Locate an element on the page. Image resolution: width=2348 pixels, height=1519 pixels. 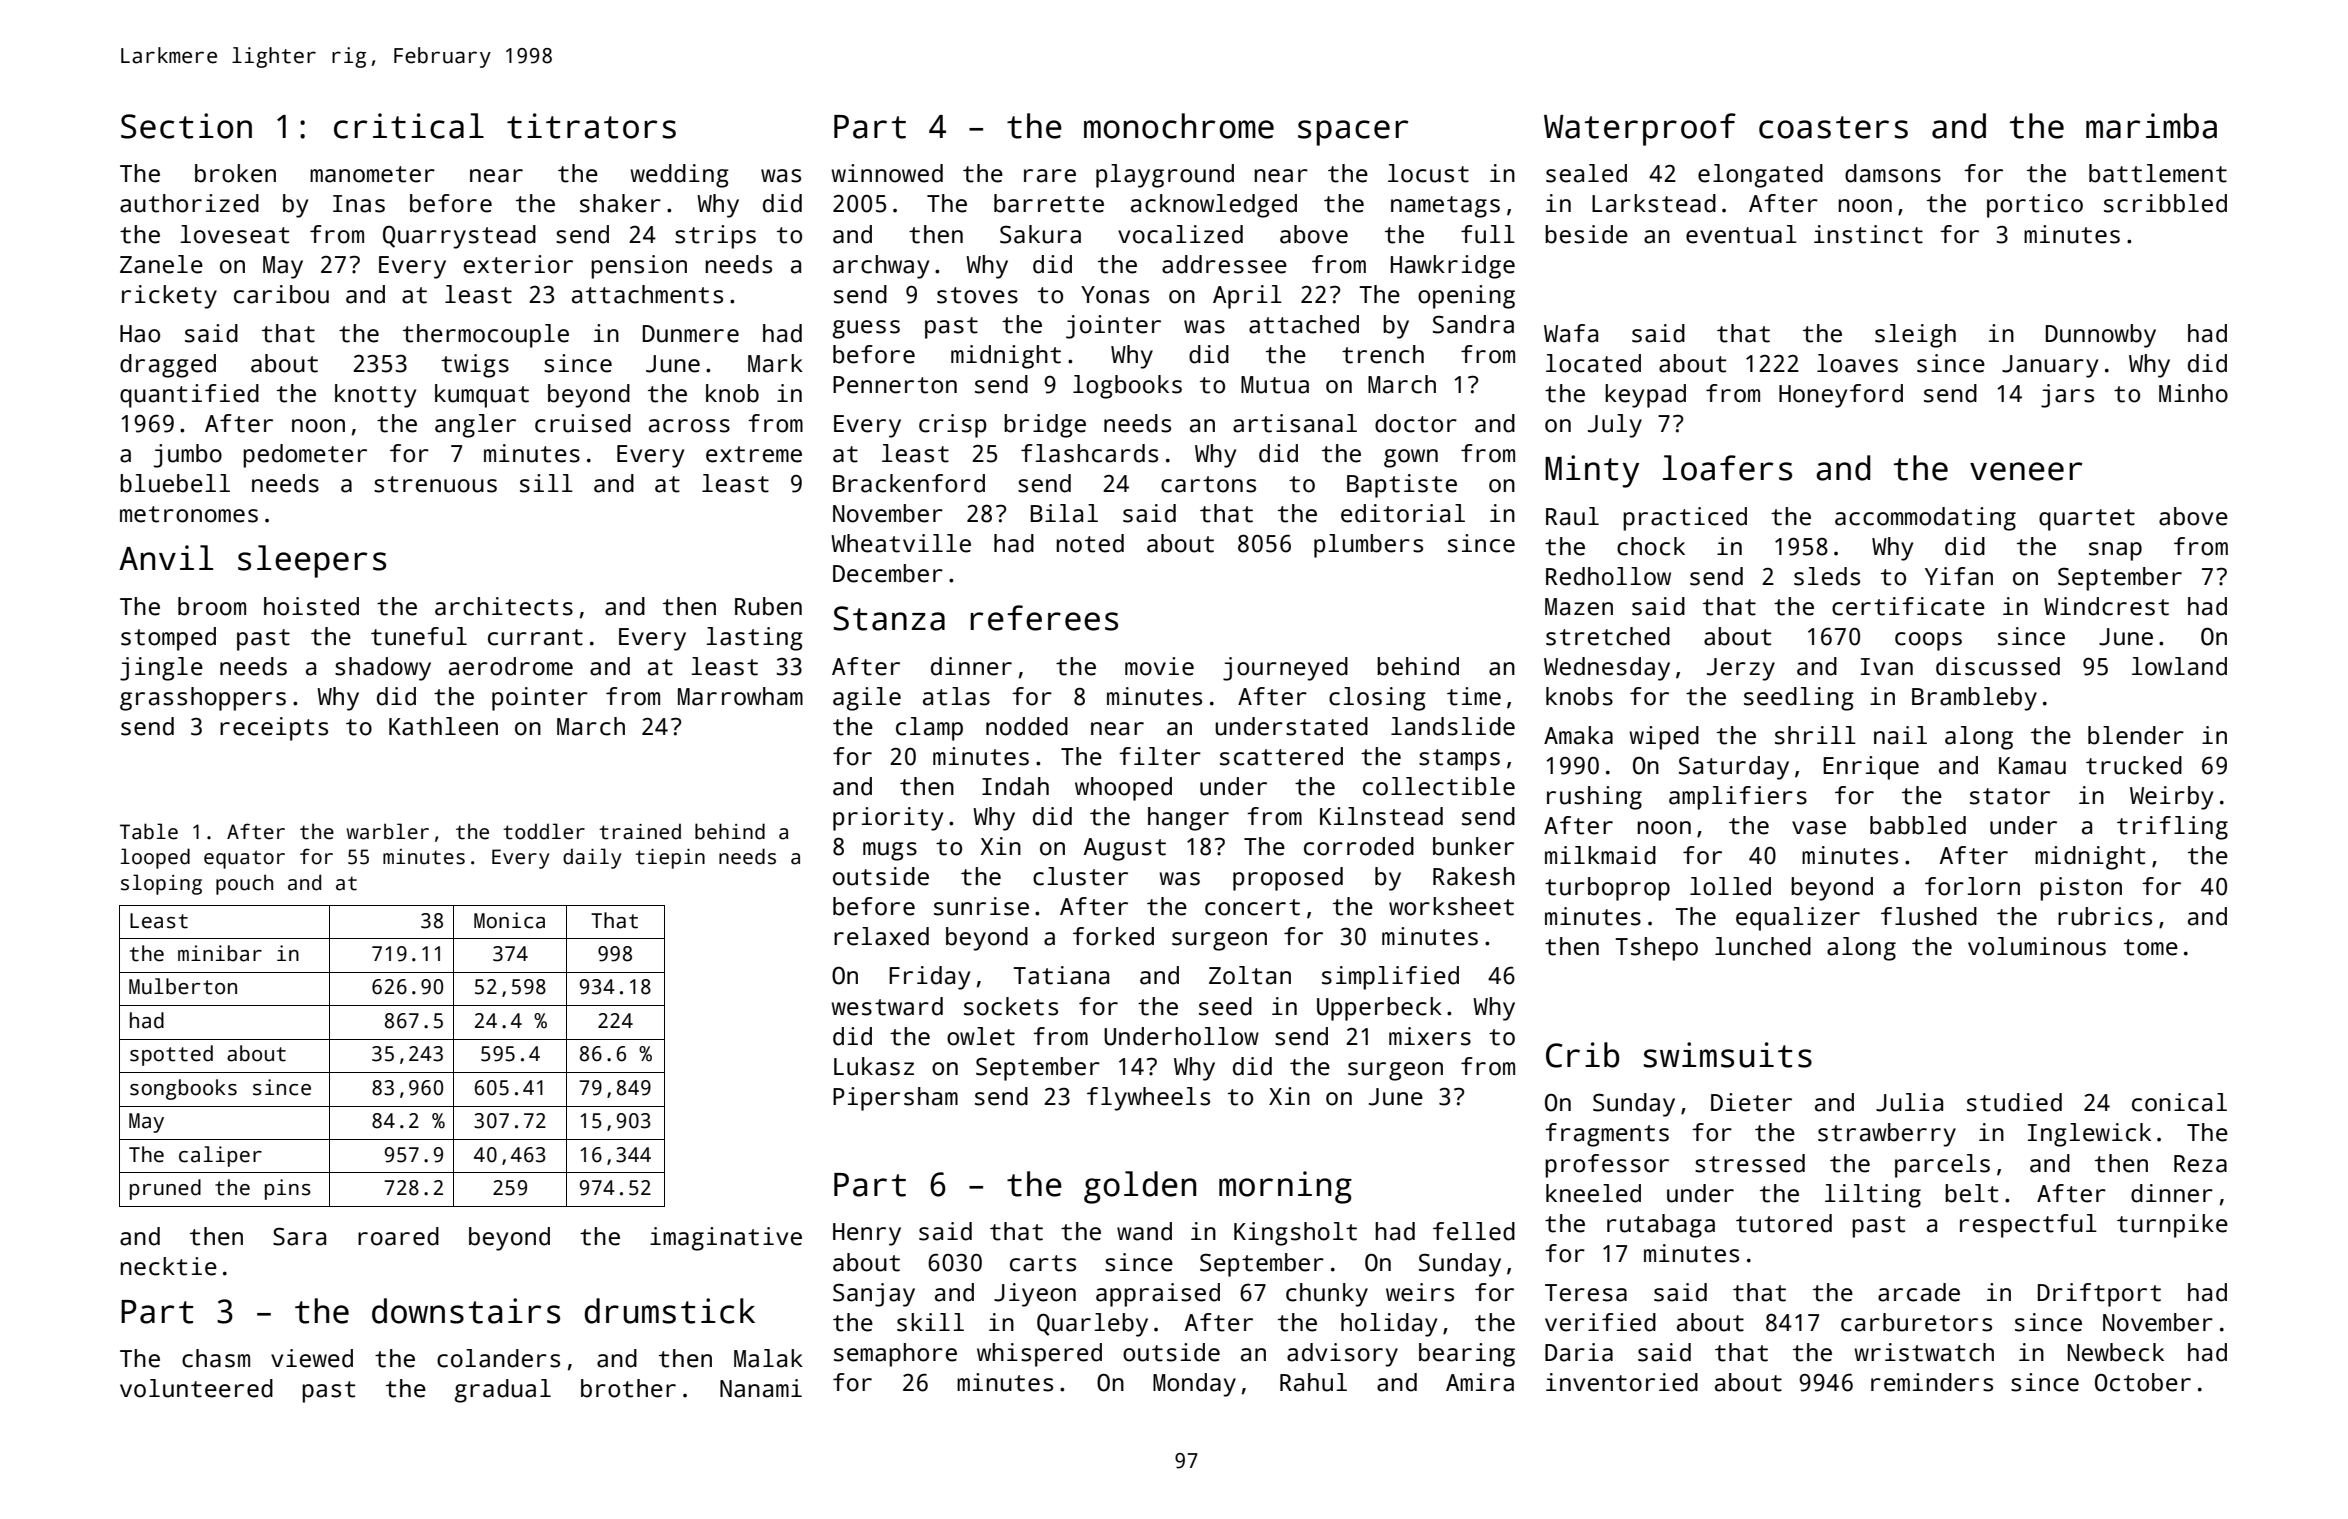
locust is located at coordinates (1428, 173).
